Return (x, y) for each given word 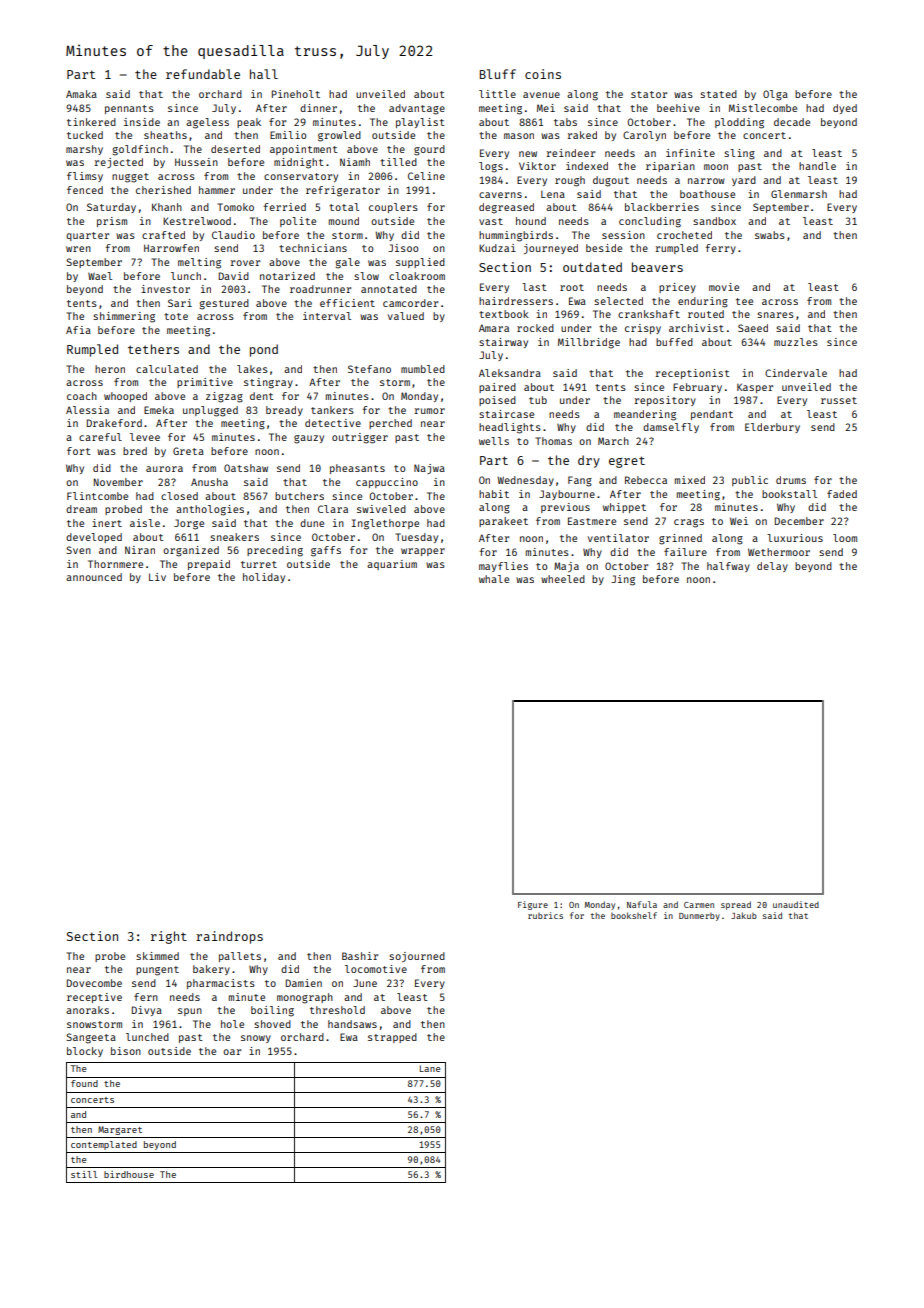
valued (406, 316)
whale (494, 579)
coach (82, 396)
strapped (392, 1038)
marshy (84, 150)
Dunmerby (699, 917)
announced (94, 577)
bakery (211, 970)
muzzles (796, 342)
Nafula (642, 904)
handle (817, 166)
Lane (430, 1068)
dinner (318, 108)
